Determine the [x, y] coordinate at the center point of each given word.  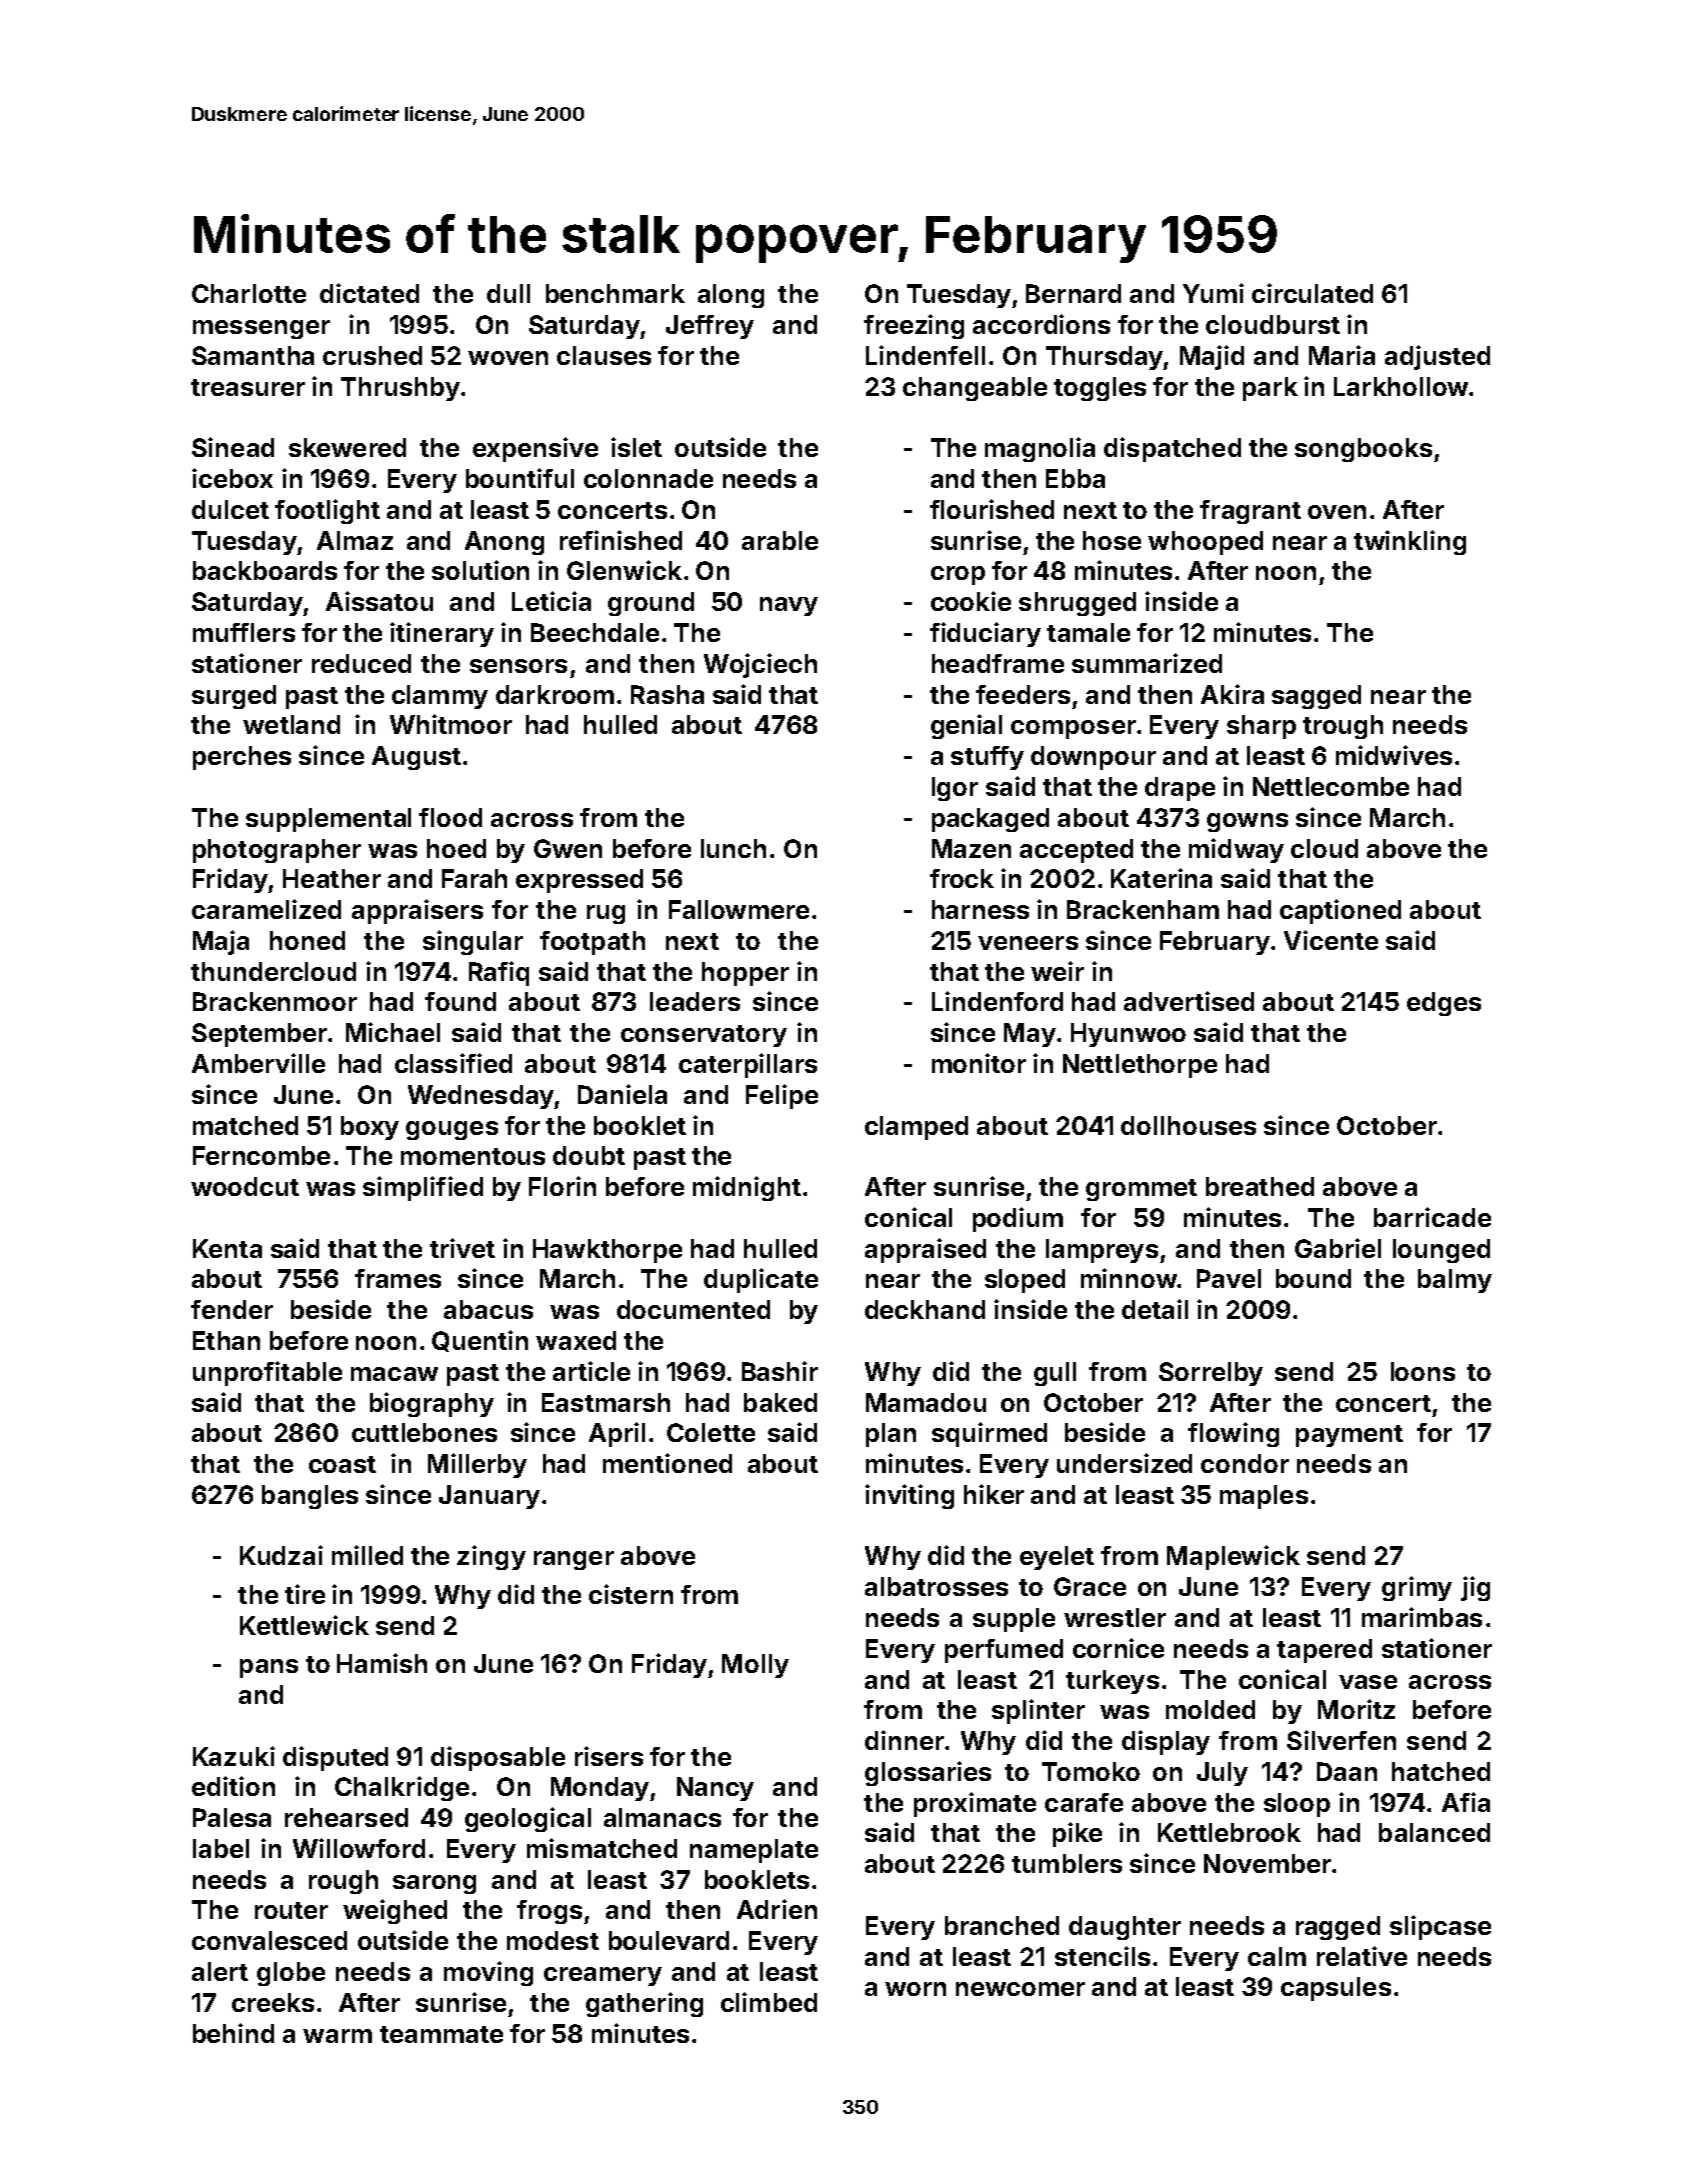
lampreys [1102, 1251]
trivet [462, 1248]
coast [342, 1464]
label [221, 1848]
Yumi [1213, 293]
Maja [221, 942]
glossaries [928, 1773]
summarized [1147, 663]
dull [508, 293]
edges [1444, 1004]
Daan [1347, 1771]
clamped [916, 1128]
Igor [955, 789]
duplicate [761, 1280]
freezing [914, 326]
